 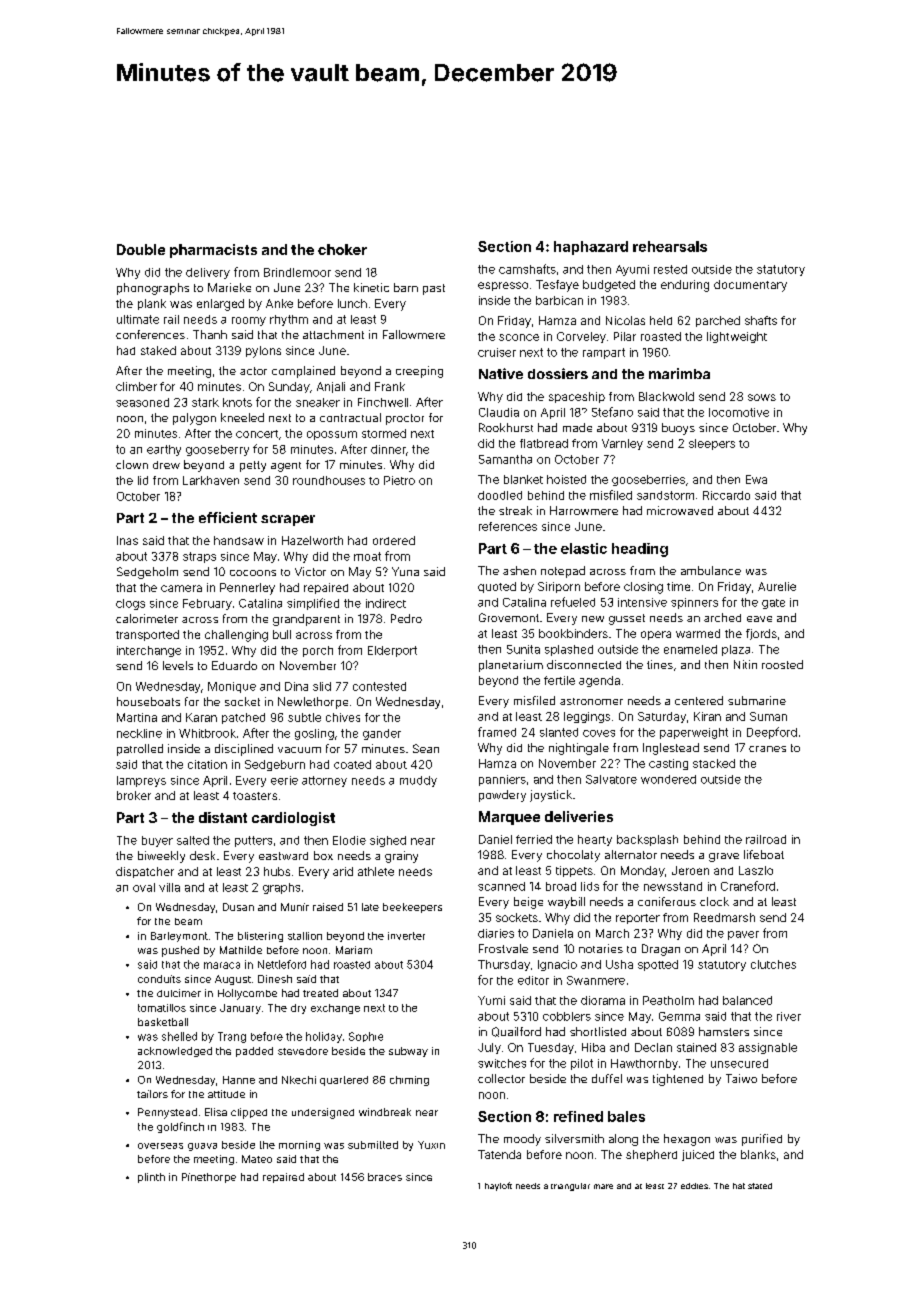 I want to click on overseas, so click(x=160, y=1146).
